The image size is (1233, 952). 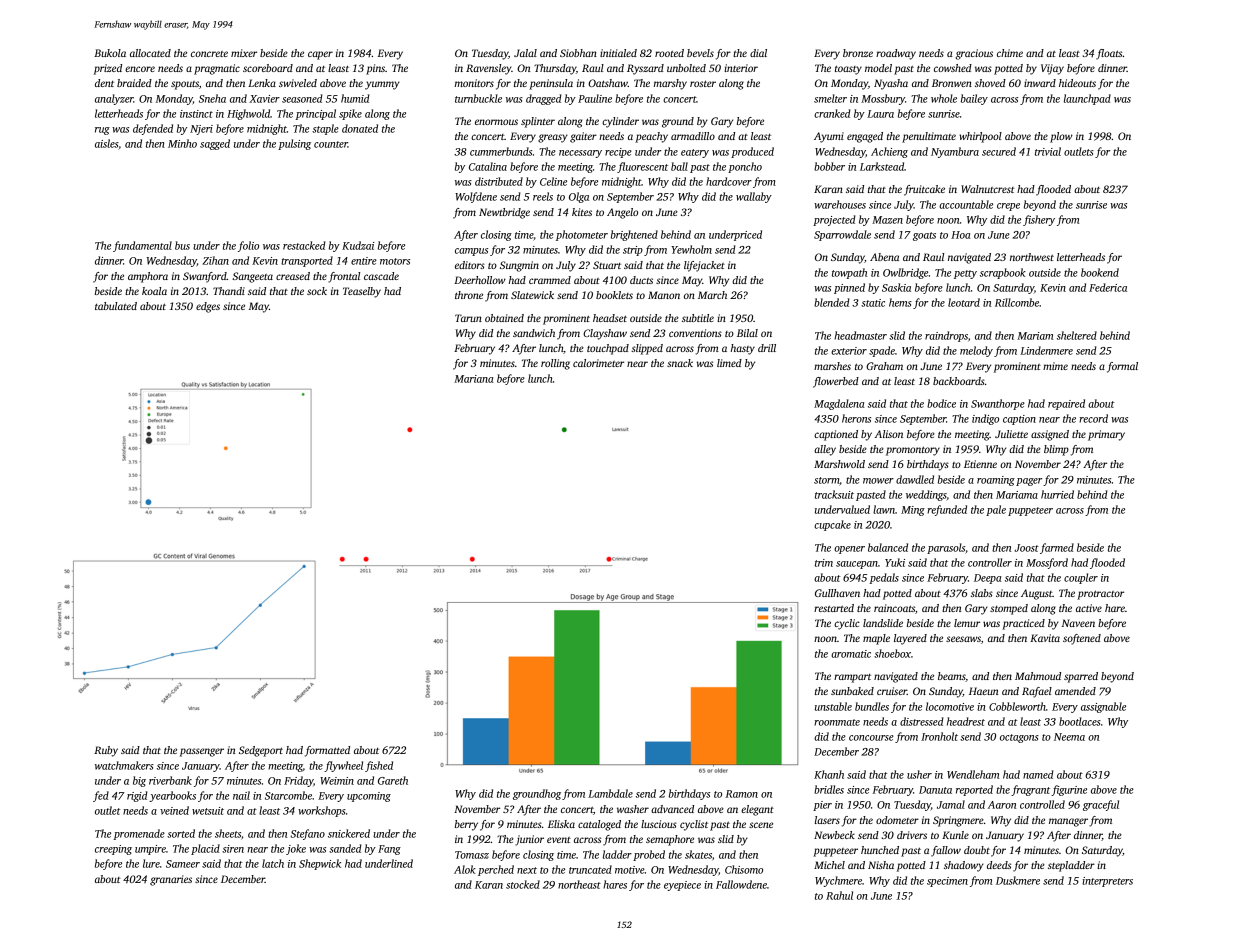 What do you see at coordinates (833, 706) in the image?
I see `unstable` at bounding box center [833, 706].
